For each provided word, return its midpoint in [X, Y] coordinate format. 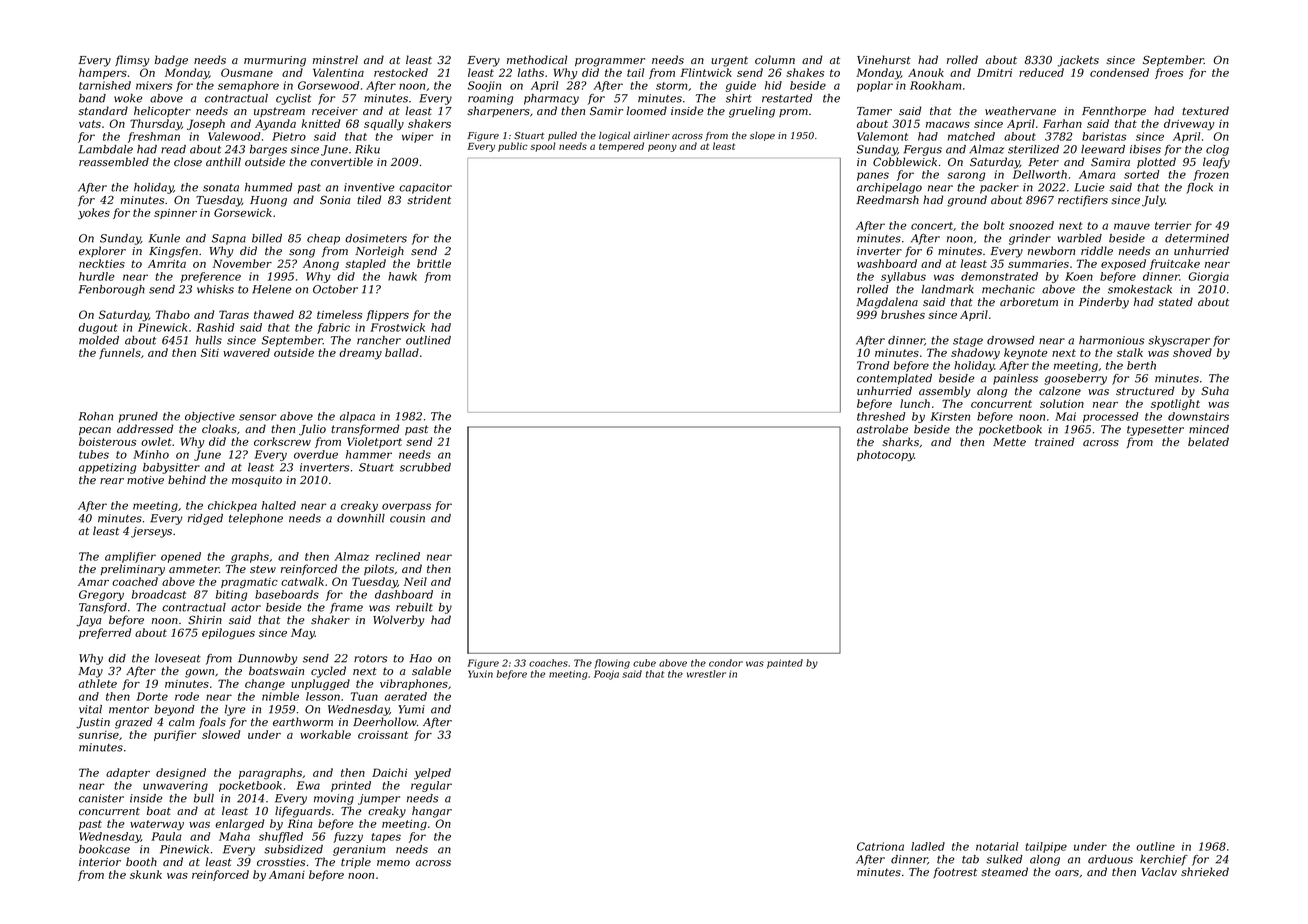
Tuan [364, 696]
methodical [537, 59]
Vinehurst [884, 59]
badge [171, 61]
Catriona [880, 846]
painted [785, 664]
